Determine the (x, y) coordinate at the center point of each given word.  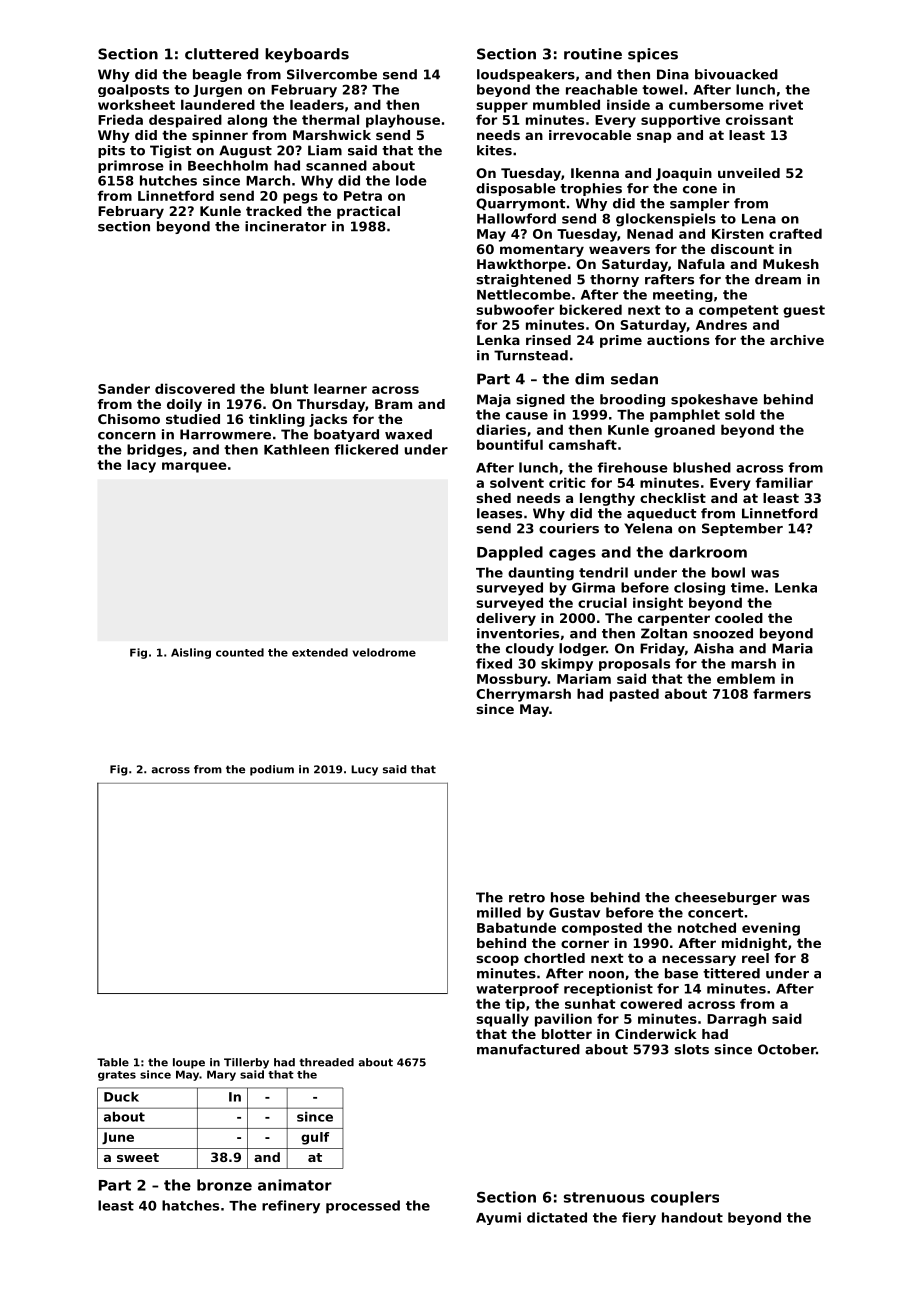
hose (568, 897)
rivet (786, 104)
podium (272, 770)
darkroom (708, 552)
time (747, 587)
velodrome (384, 652)
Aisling (191, 653)
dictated (557, 1217)
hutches (168, 180)
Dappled (510, 553)
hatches (190, 1205)
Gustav (574, 912)
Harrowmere (225, 434)
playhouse (403, 121)
